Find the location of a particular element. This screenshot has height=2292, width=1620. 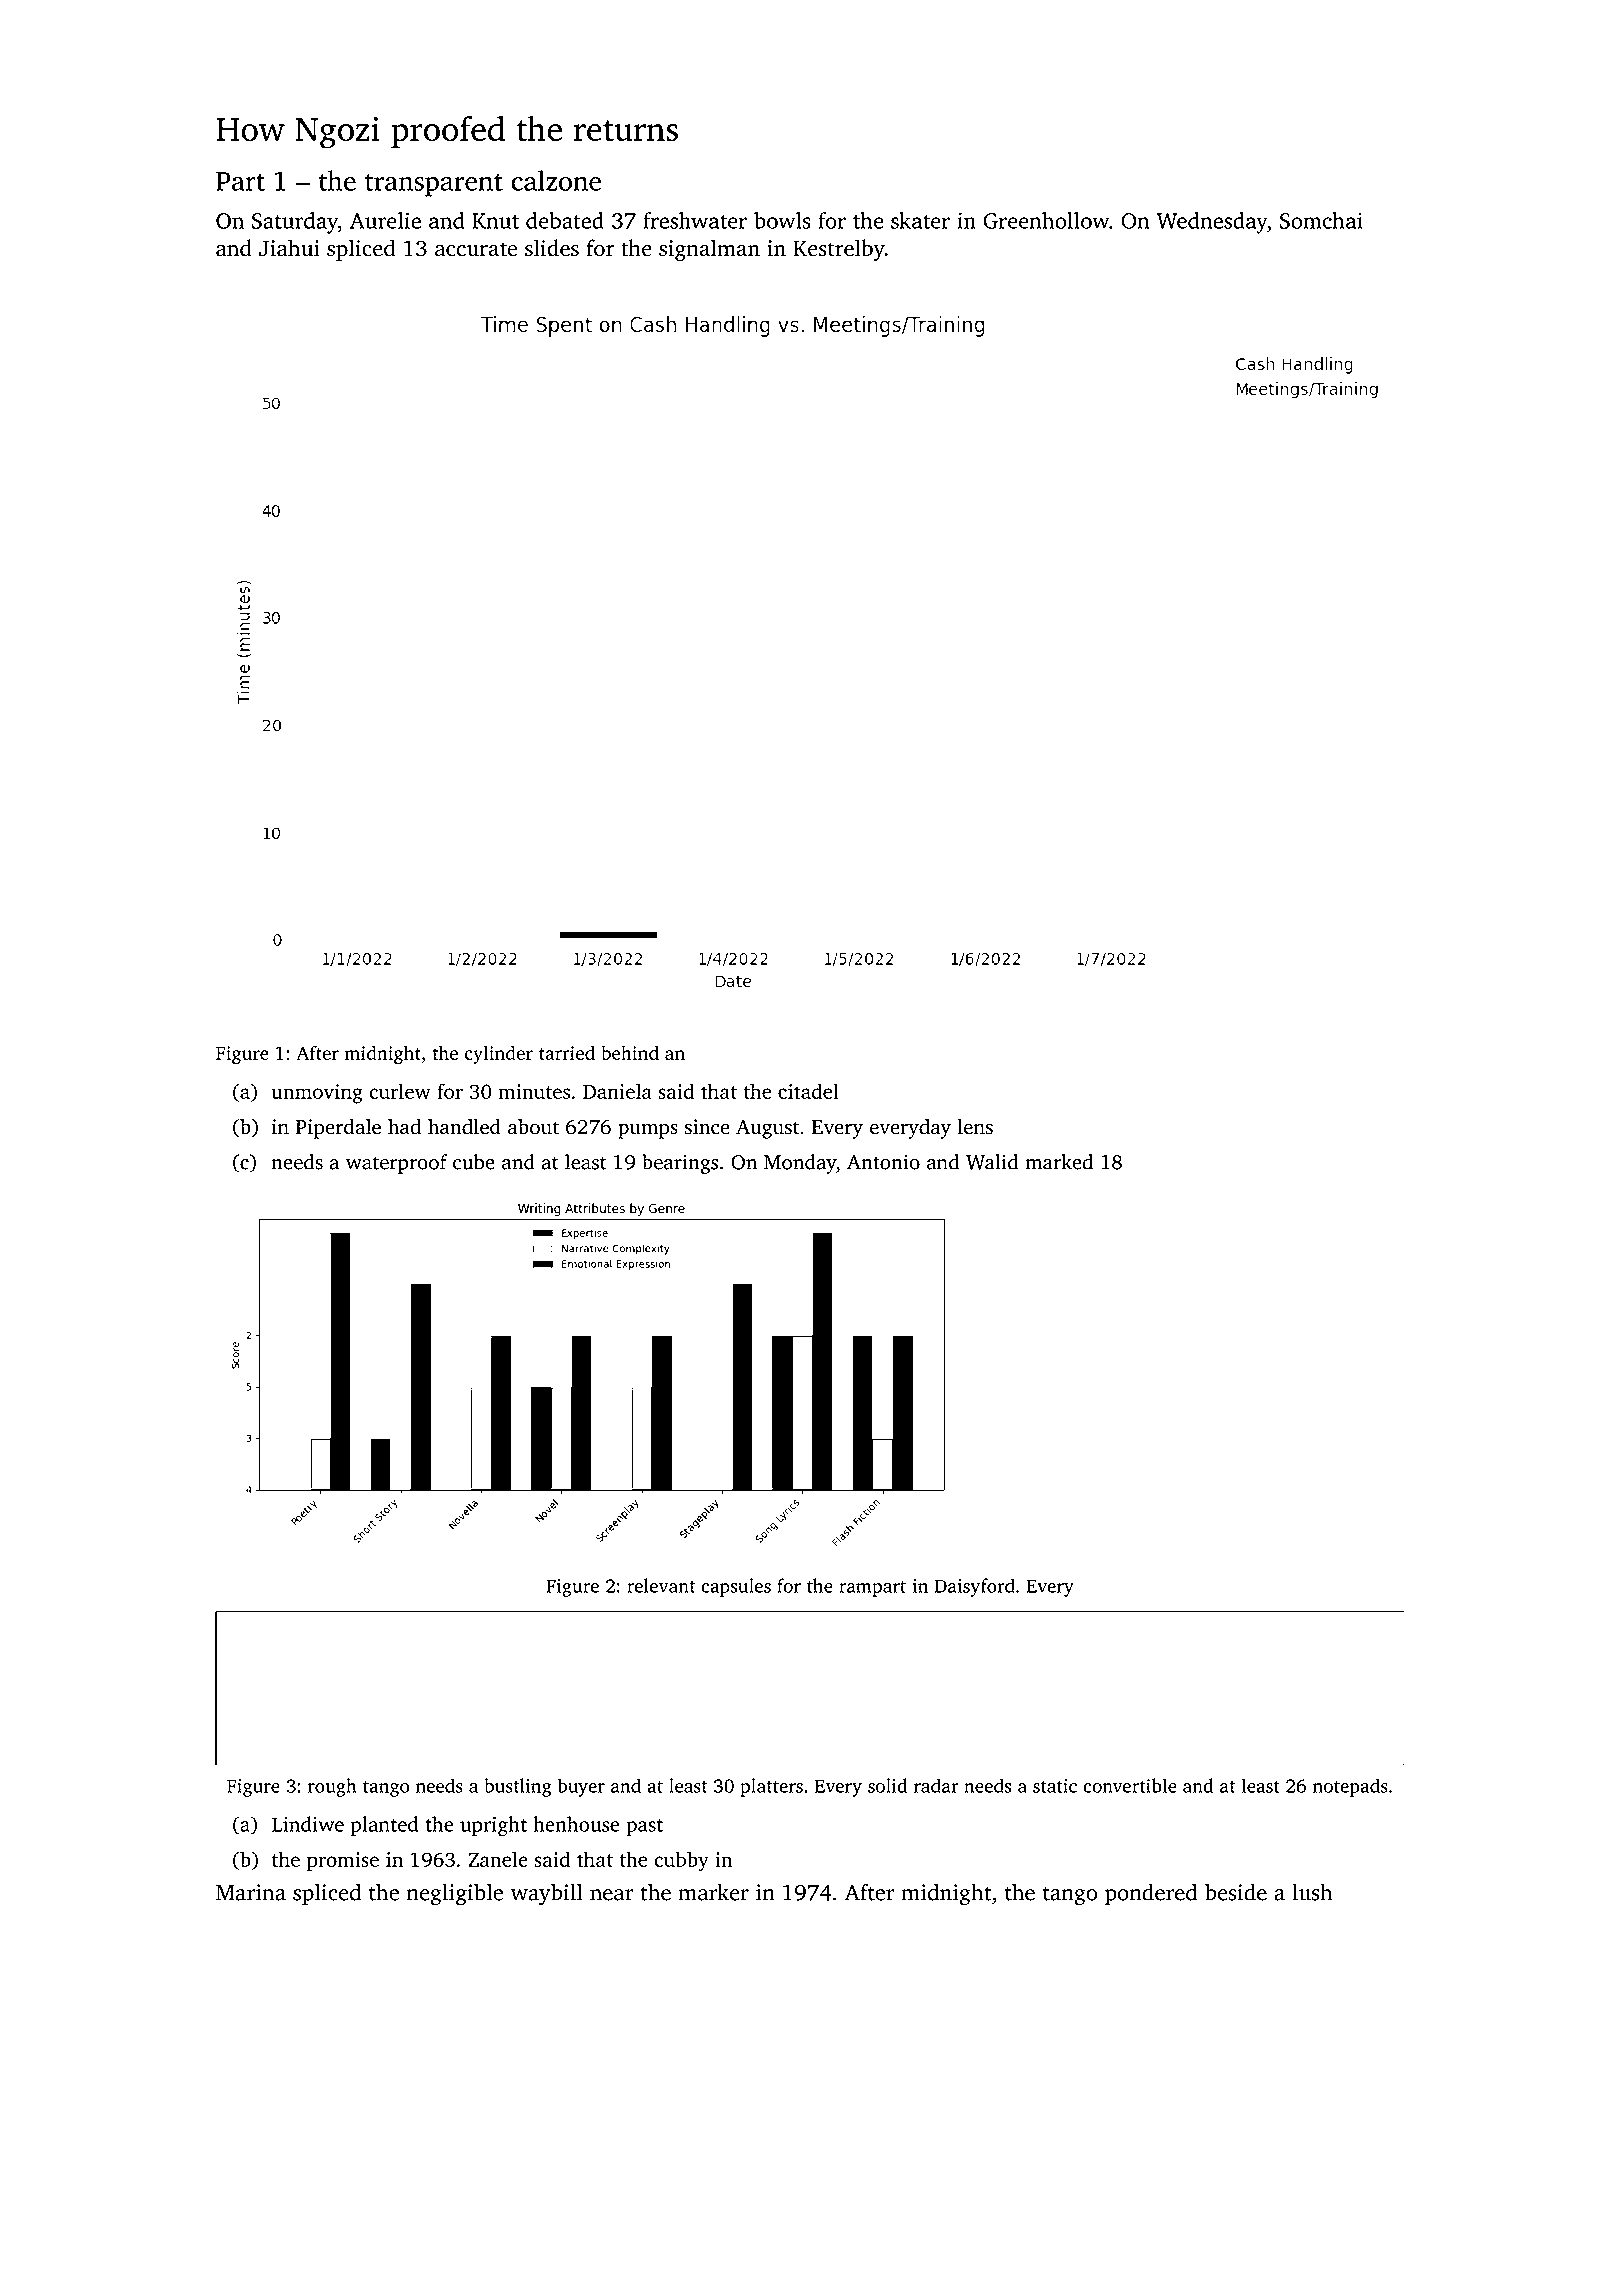

platters is located at coordinates (771, 1787).
